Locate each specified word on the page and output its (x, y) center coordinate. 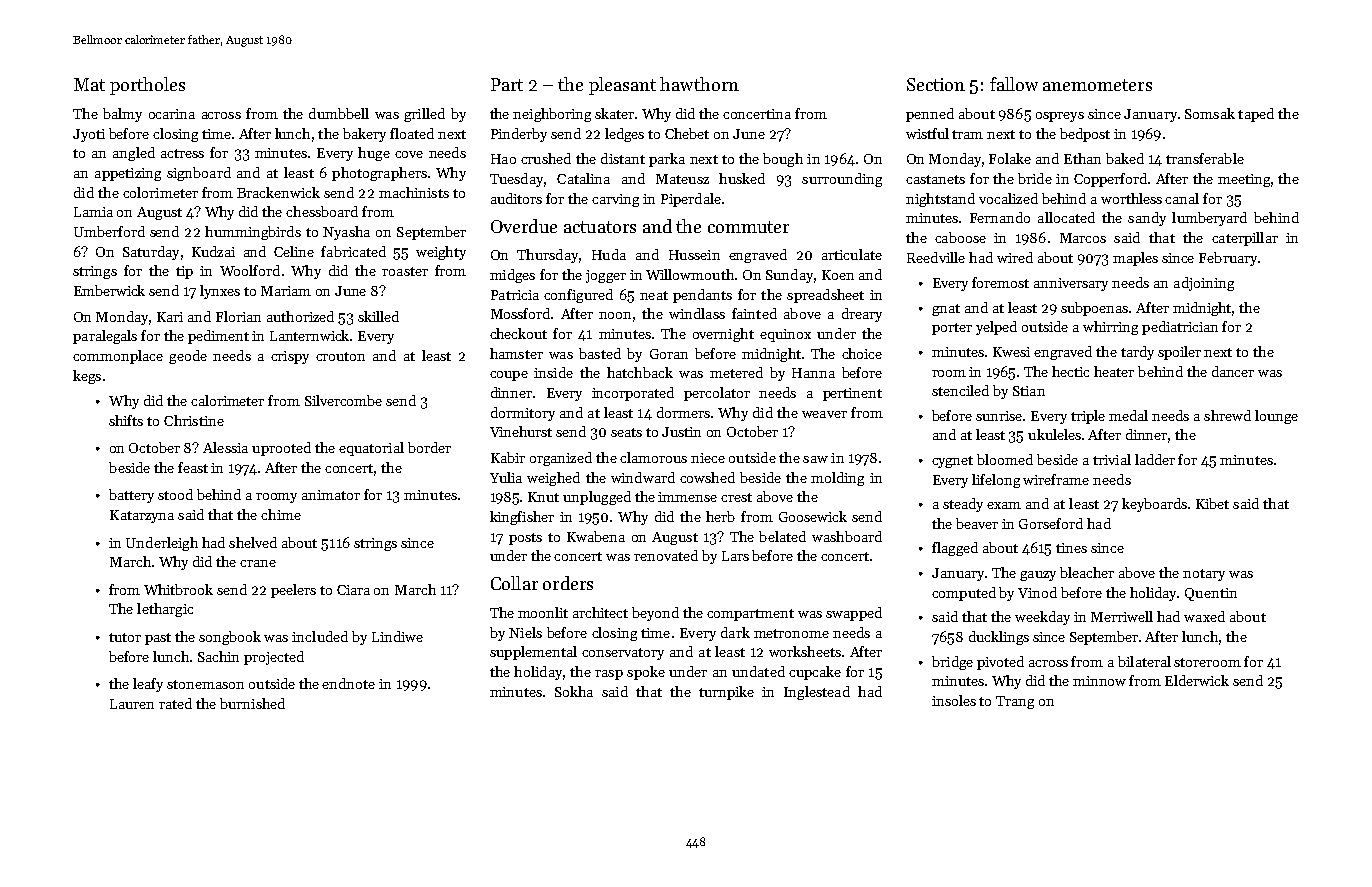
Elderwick (1197, 680)
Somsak (1210, 113)
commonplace (118, 357)
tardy (1137, 353)
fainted (754, 313)
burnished (252, 703)
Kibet (1212, 503)
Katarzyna (142, 516)
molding (837, 479)
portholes (147, 86)
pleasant (622, 86)
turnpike (726, 693)
